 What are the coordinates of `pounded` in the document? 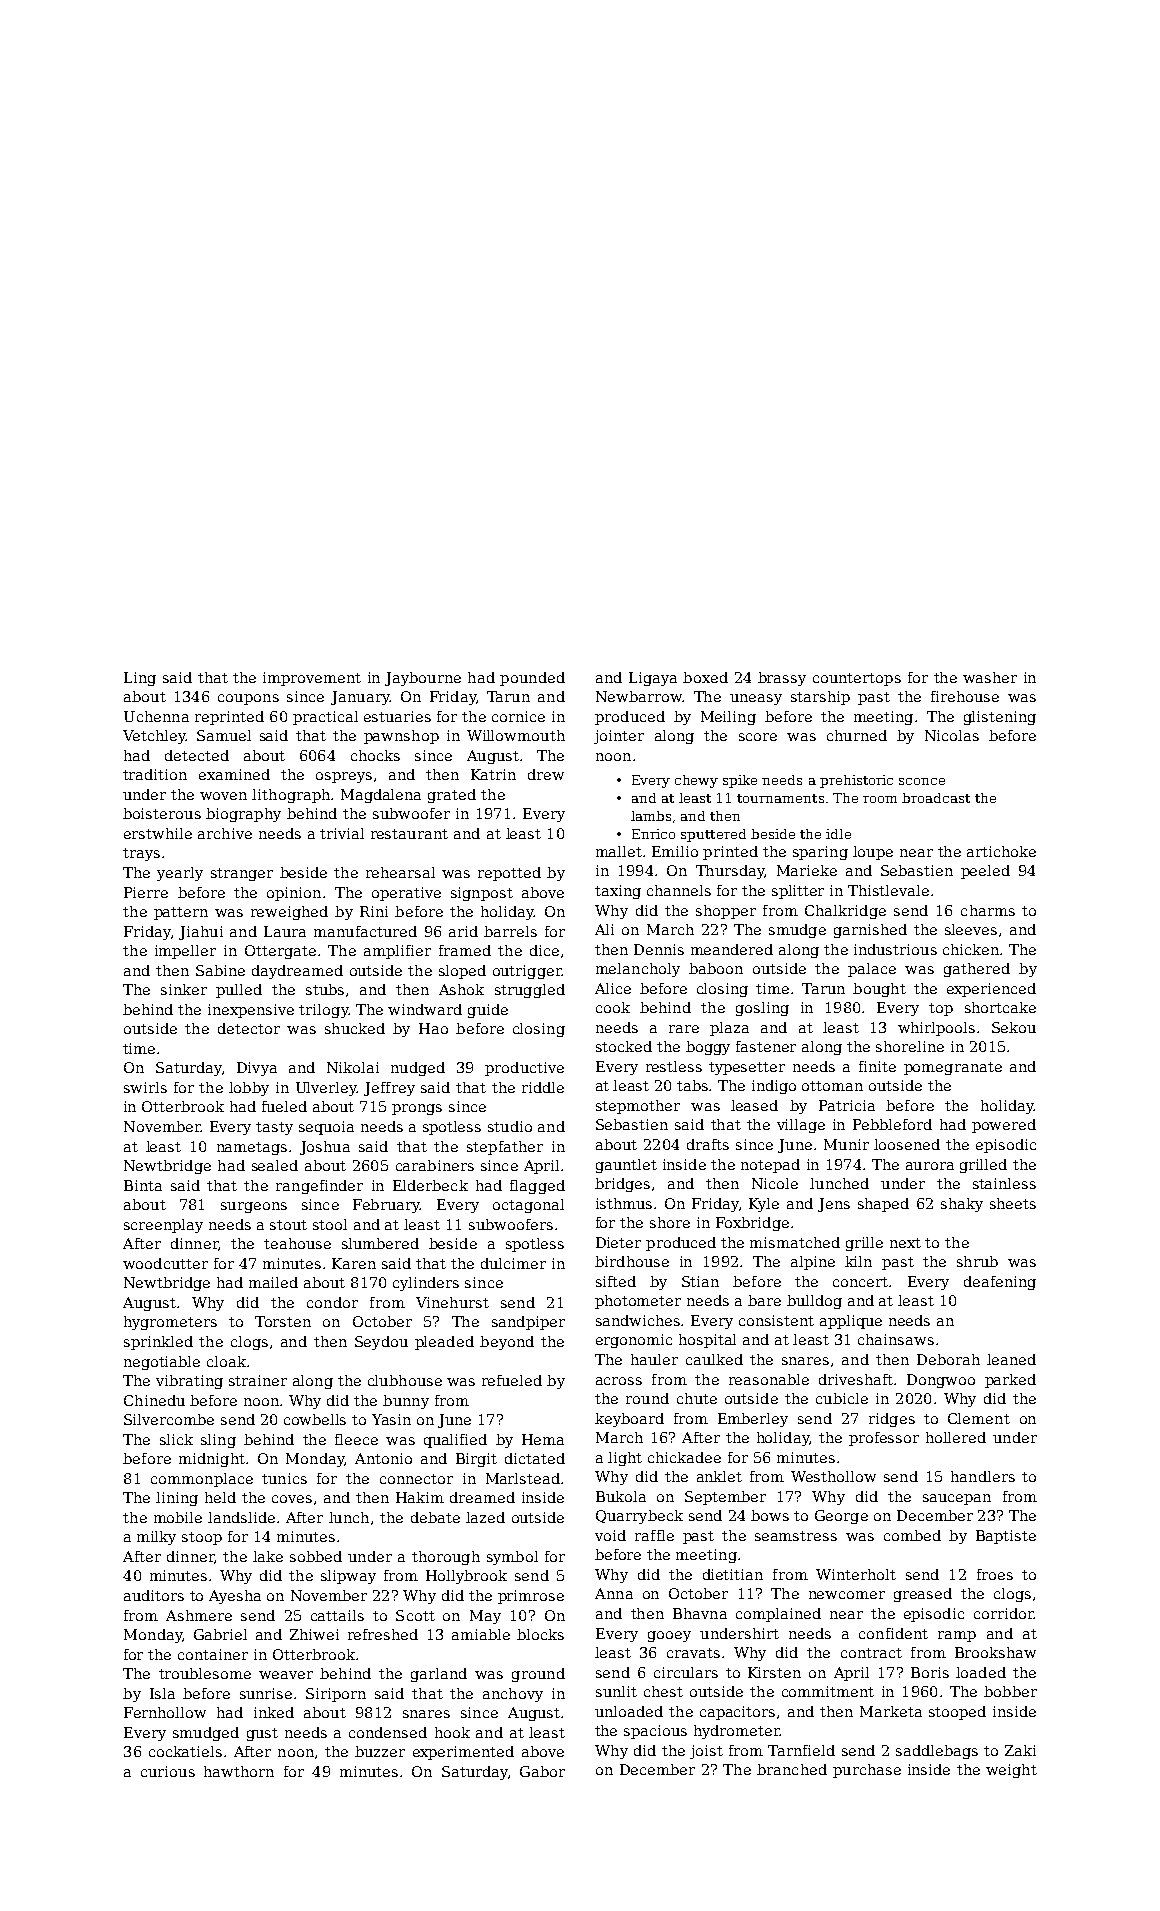 It's located at (532, 679).
